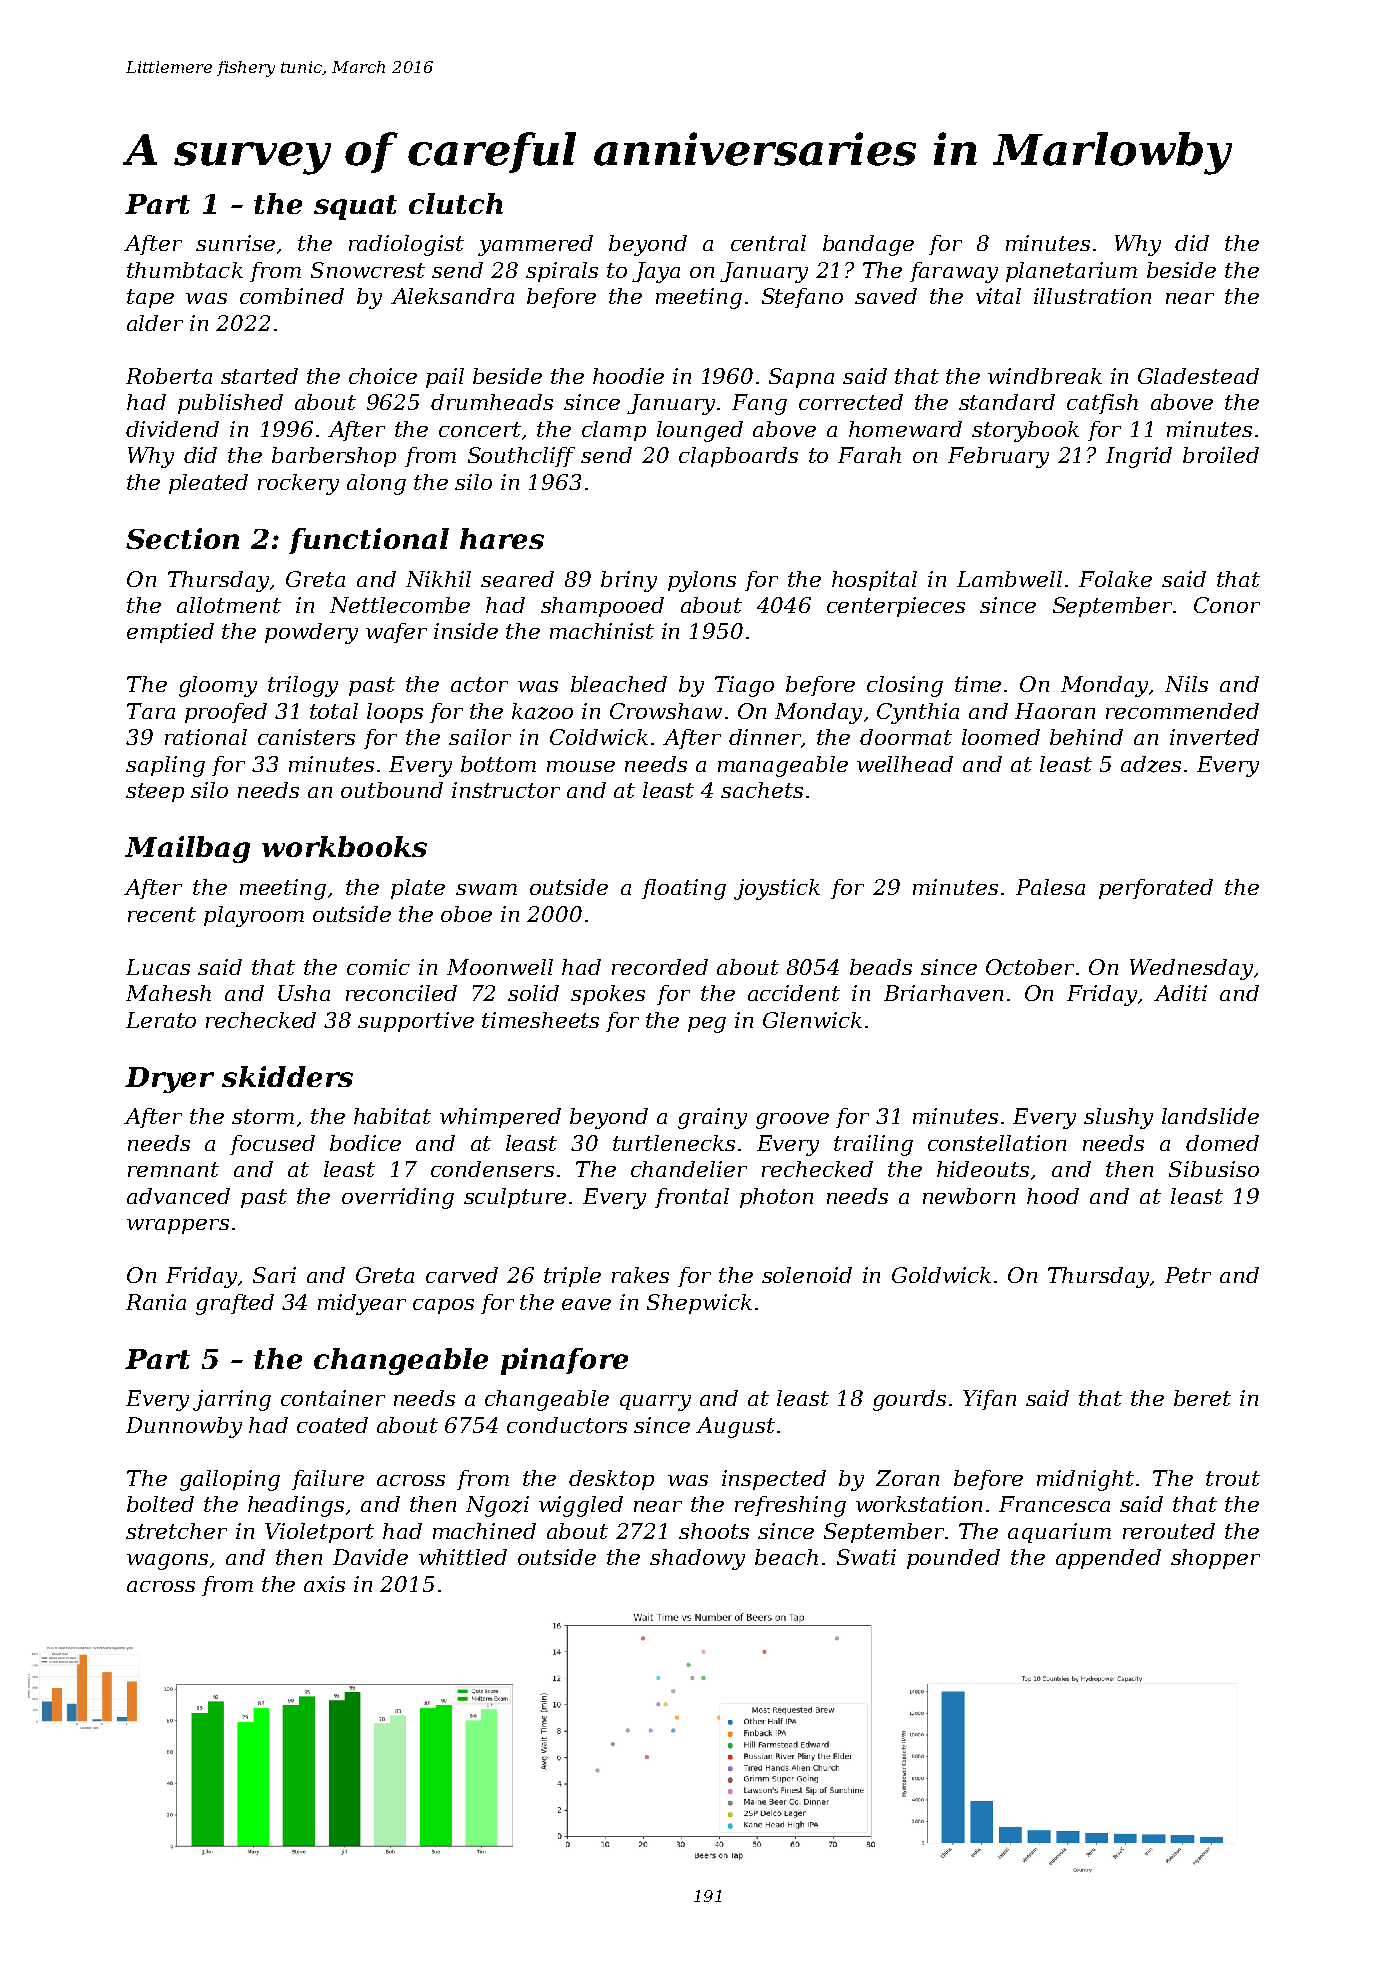  Describe the element at coordinates (868, 245) in the screenshot. I see `bandage` at that location.
